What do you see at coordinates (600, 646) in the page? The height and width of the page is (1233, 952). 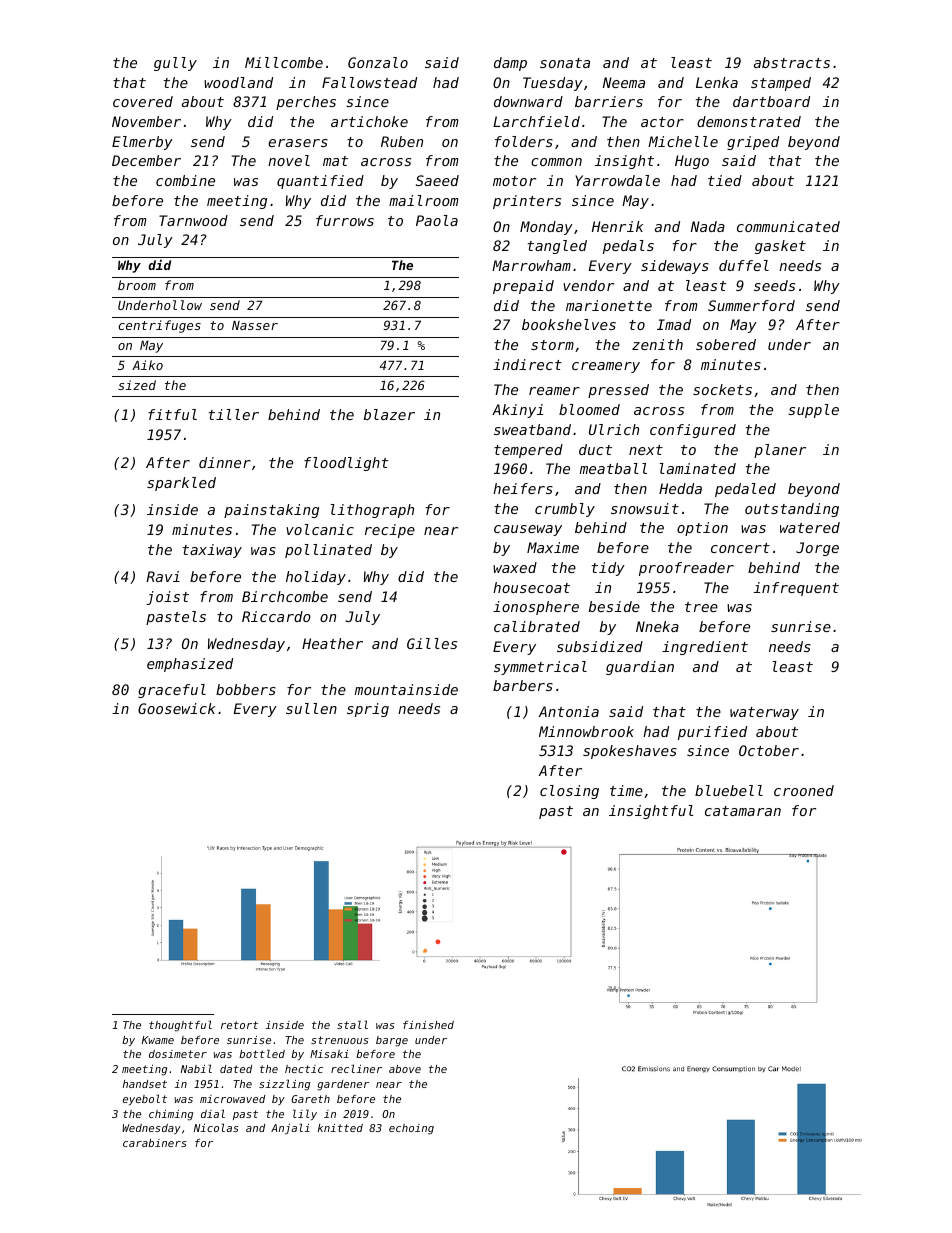 I see `subsidized` at bounding box center [600, 646].
